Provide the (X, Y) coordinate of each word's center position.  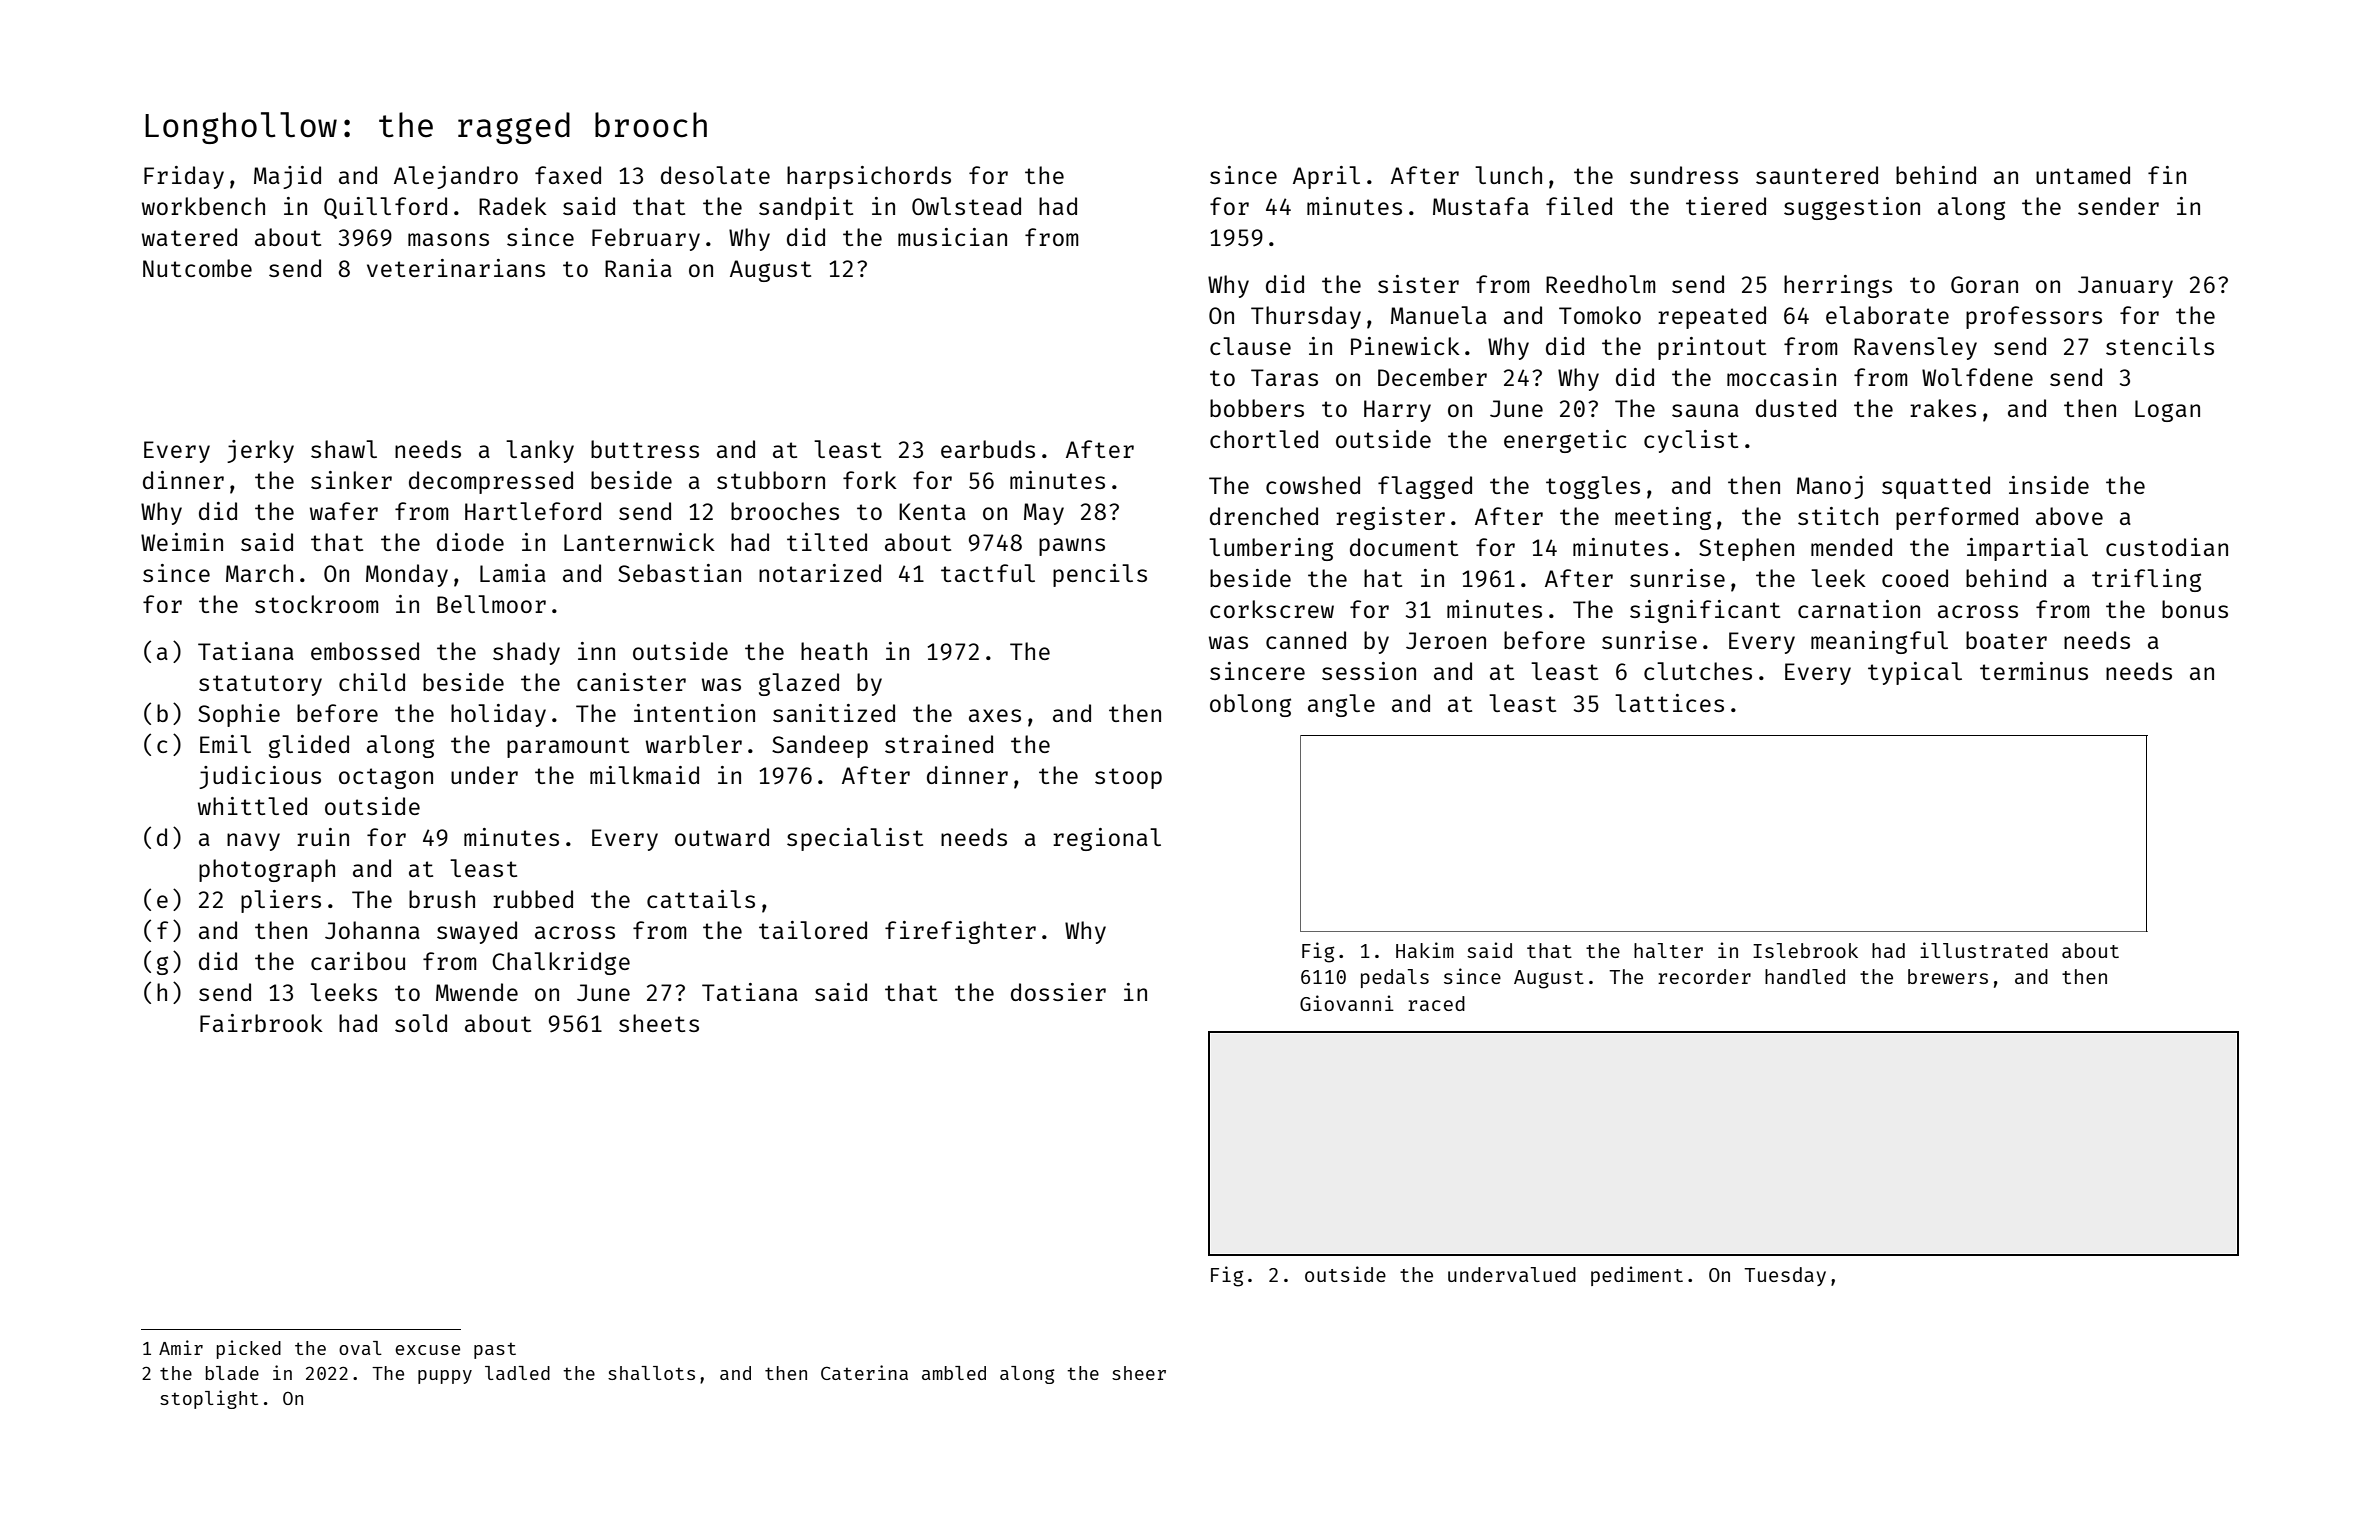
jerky (260, 451)
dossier (1058, 992)
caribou (358, 961)
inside (2049, 485)
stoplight (209, 1399)
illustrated (1984, 950)
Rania (638, 268)
